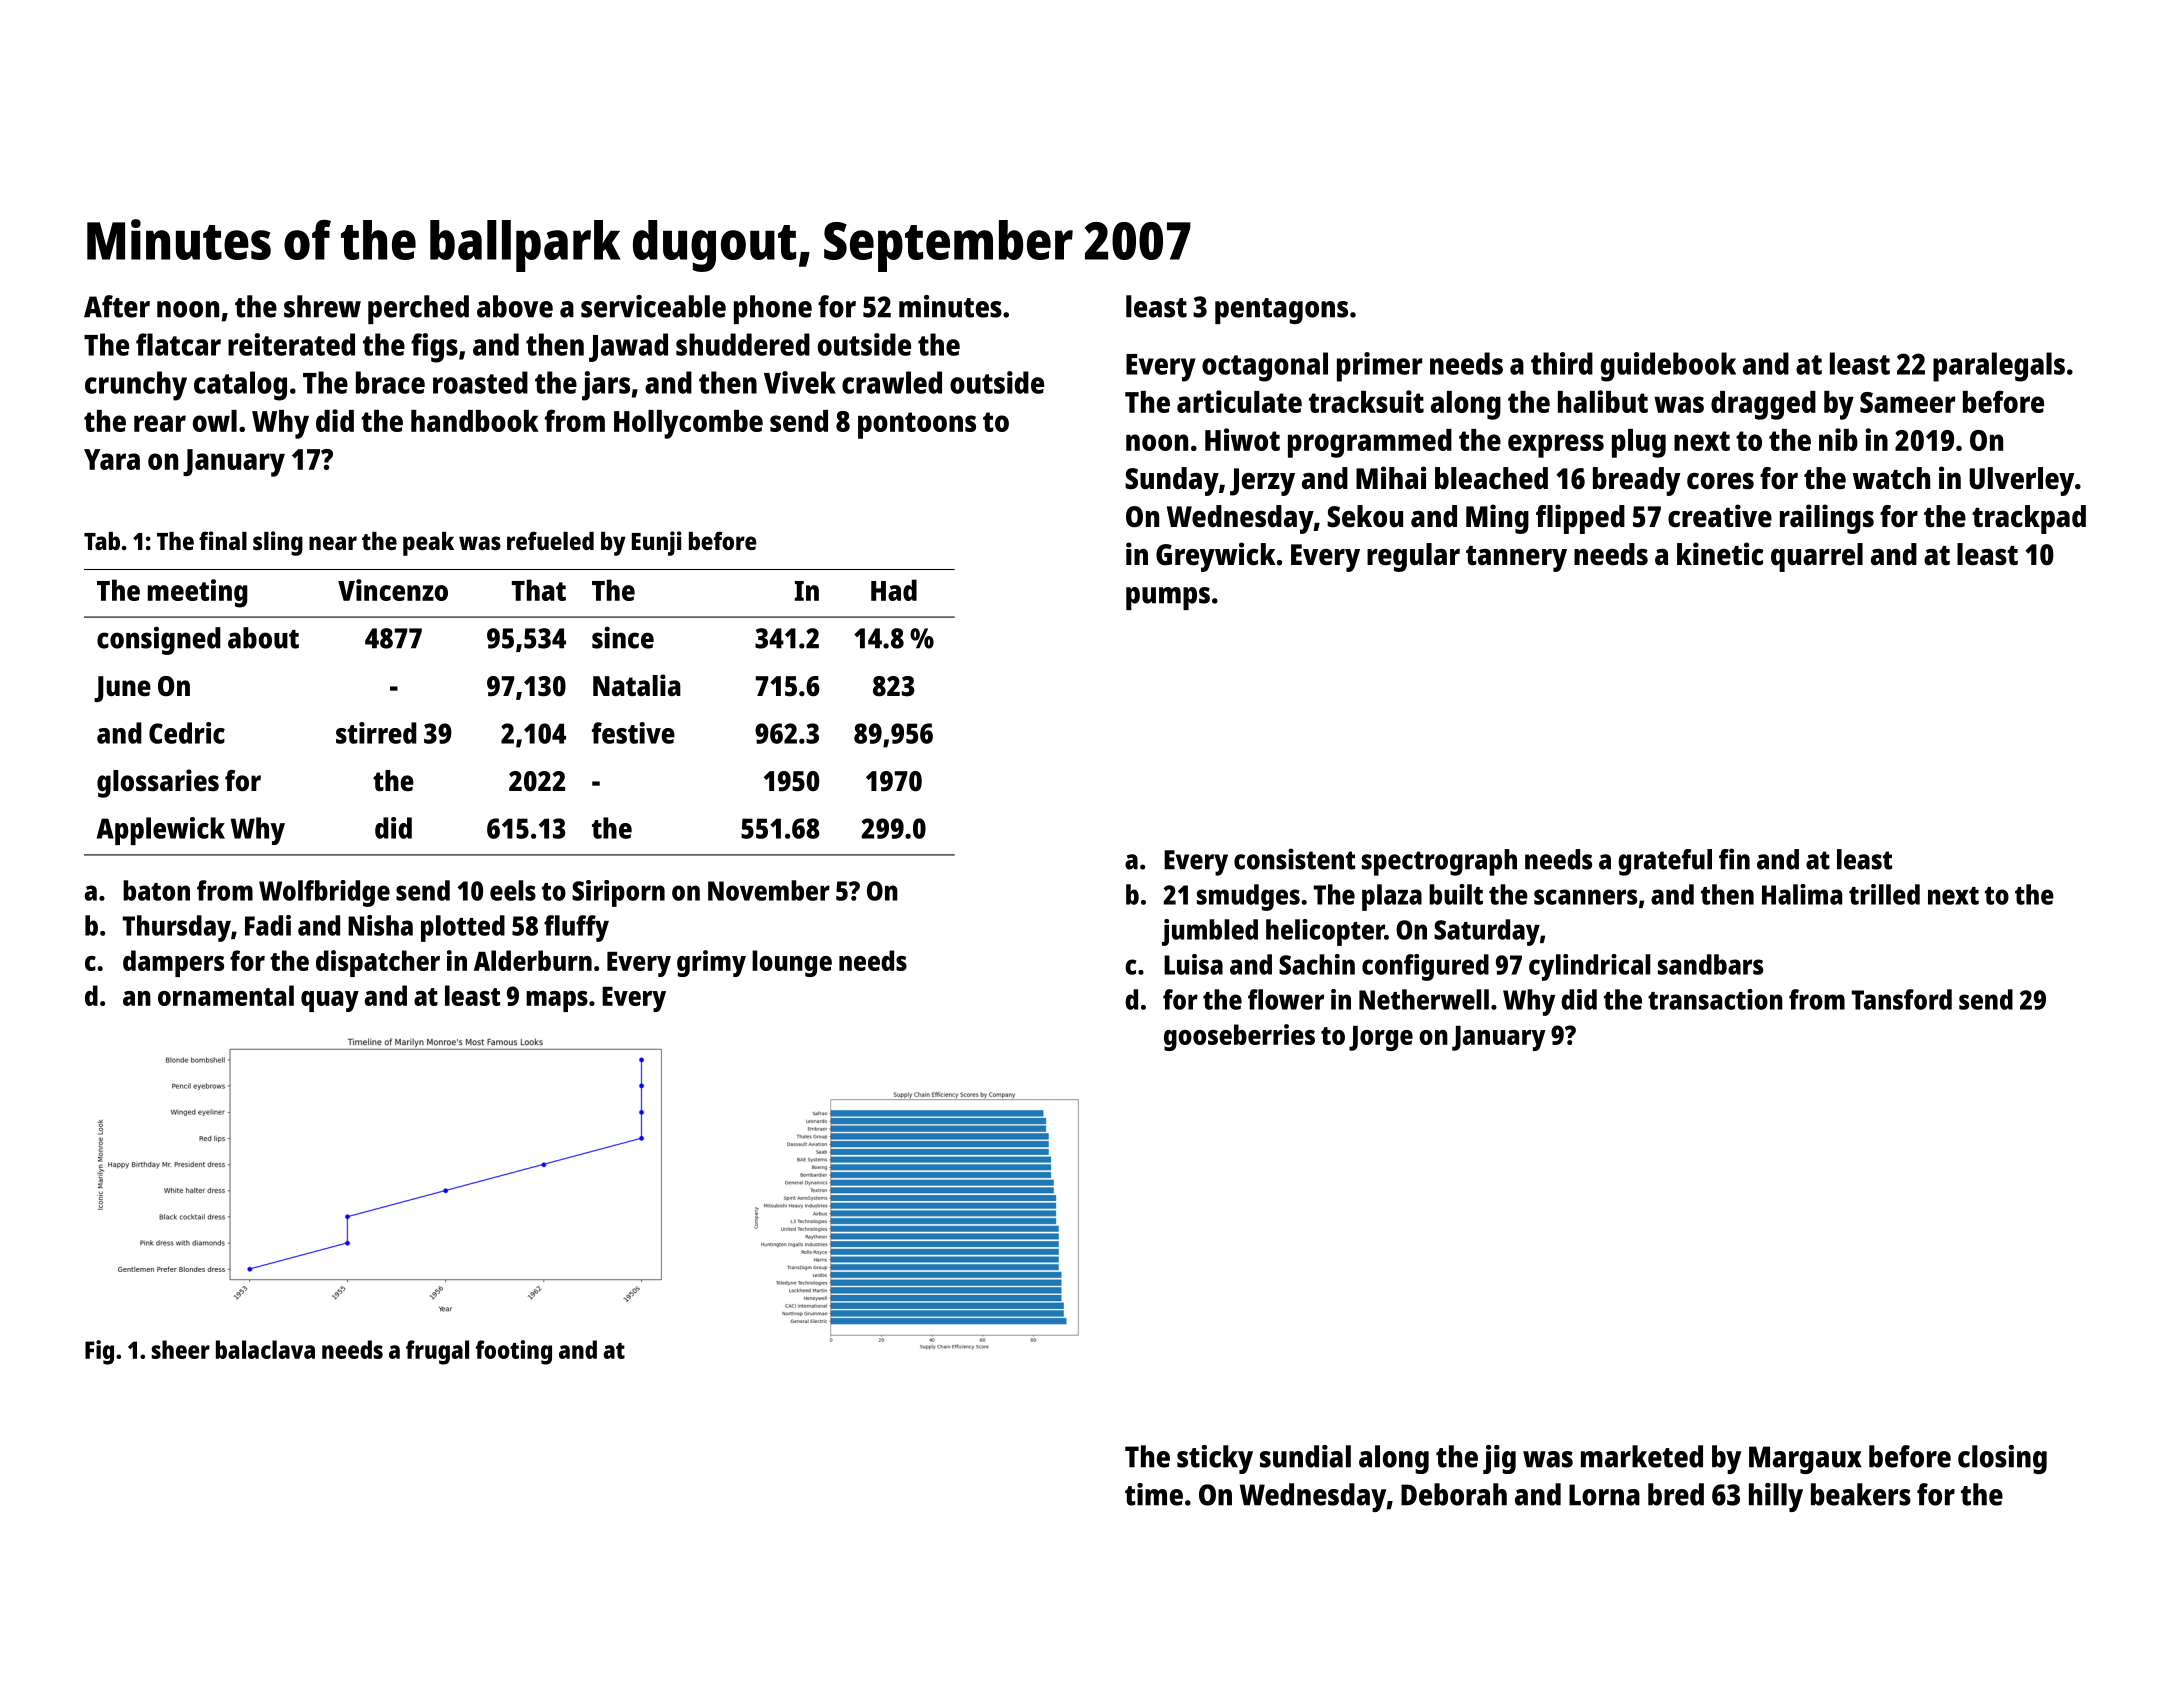 This screenshot has height=1683, width=2178. What do you see at coordinates (514, 1352) in the screenshot?
I see `footing` at bounding box center [514, 1352].
